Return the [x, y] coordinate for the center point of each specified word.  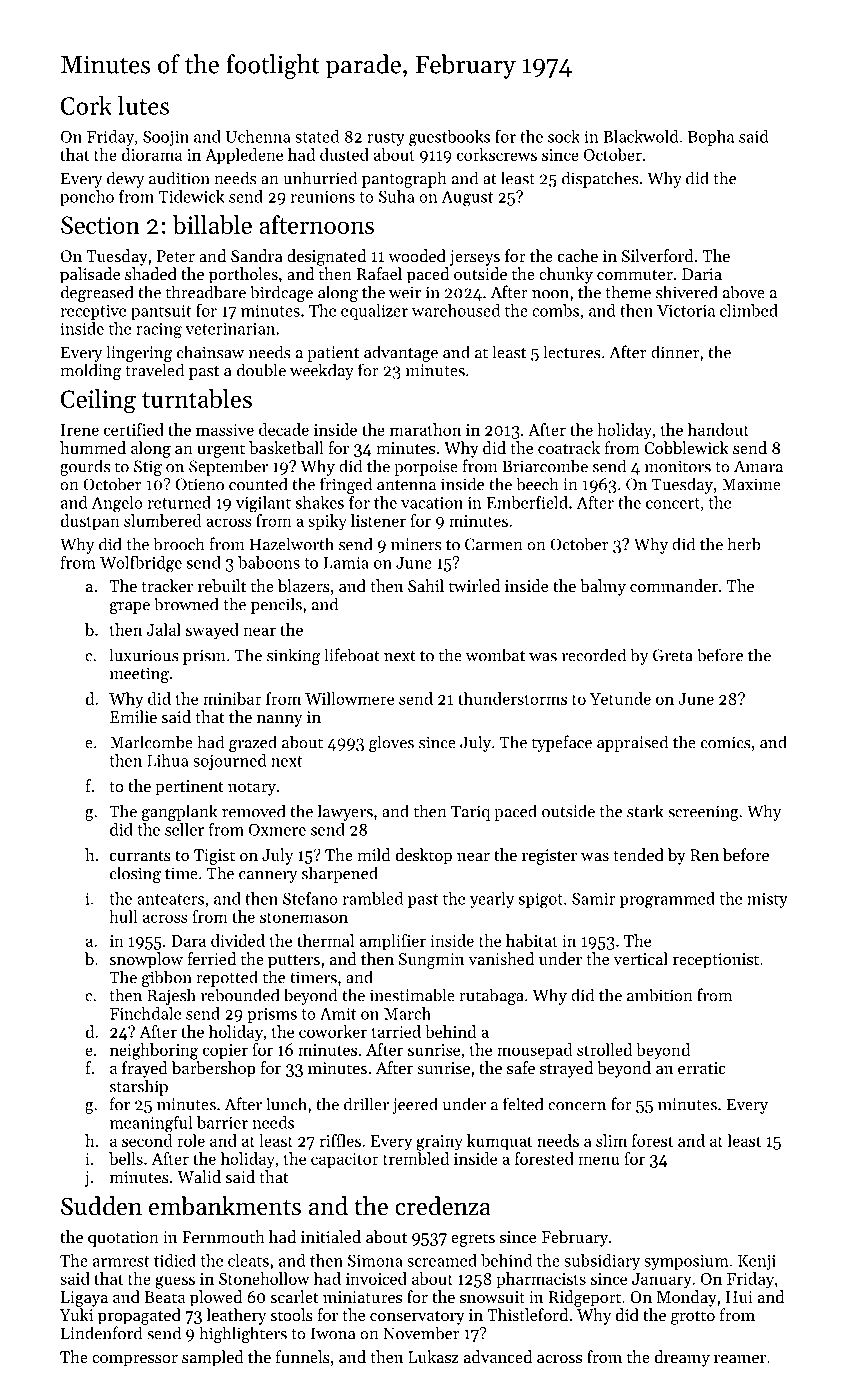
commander [674, 585]
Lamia [346, 562]
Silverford [658, 255]
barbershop [213, 1069]
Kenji [757, 1262]
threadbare [206, 292]
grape [130, 608]
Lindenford [101, 1333]
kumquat [499, 1142]
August [467, 198]
